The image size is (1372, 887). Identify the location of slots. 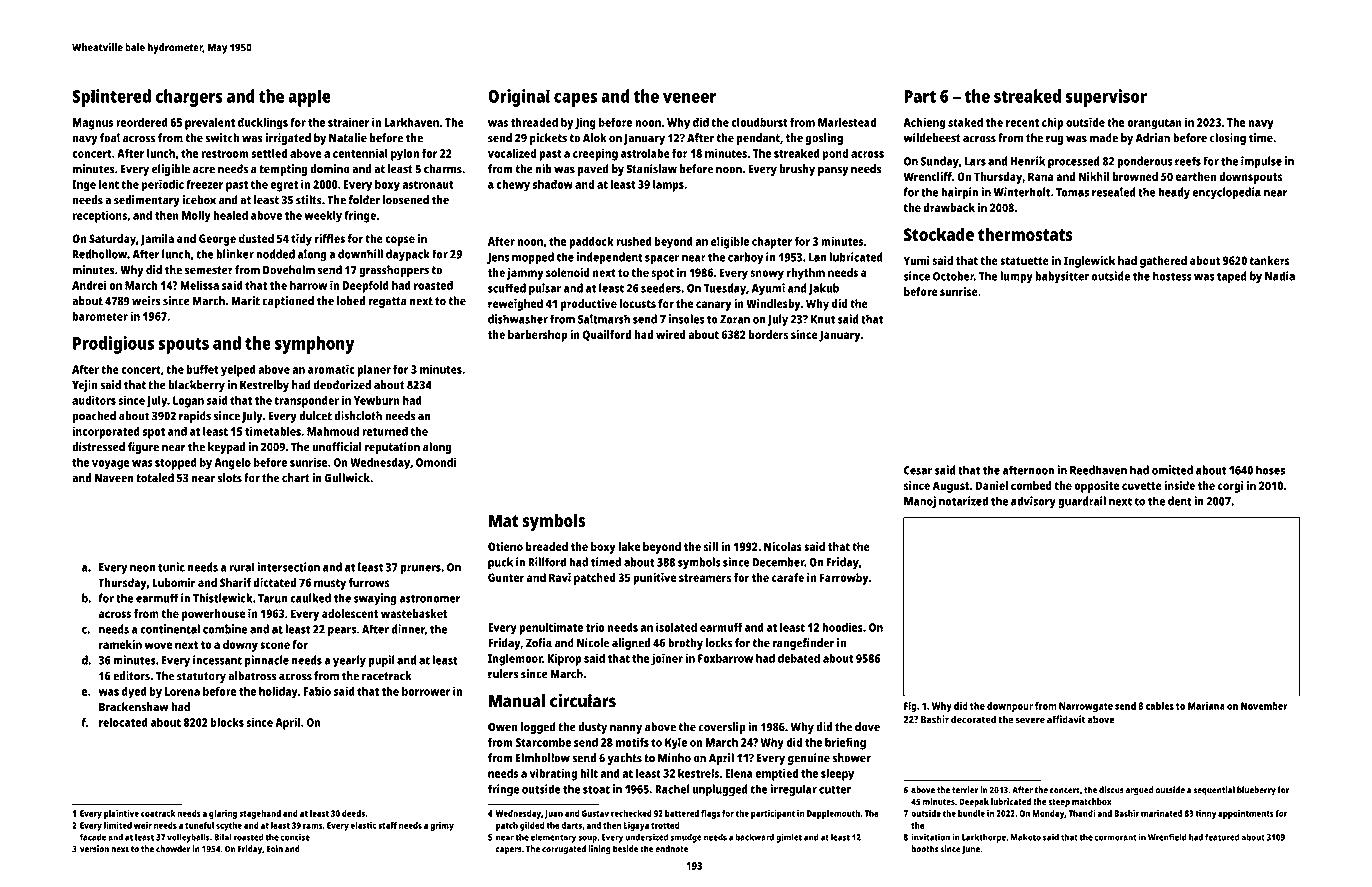
(230, 478).
